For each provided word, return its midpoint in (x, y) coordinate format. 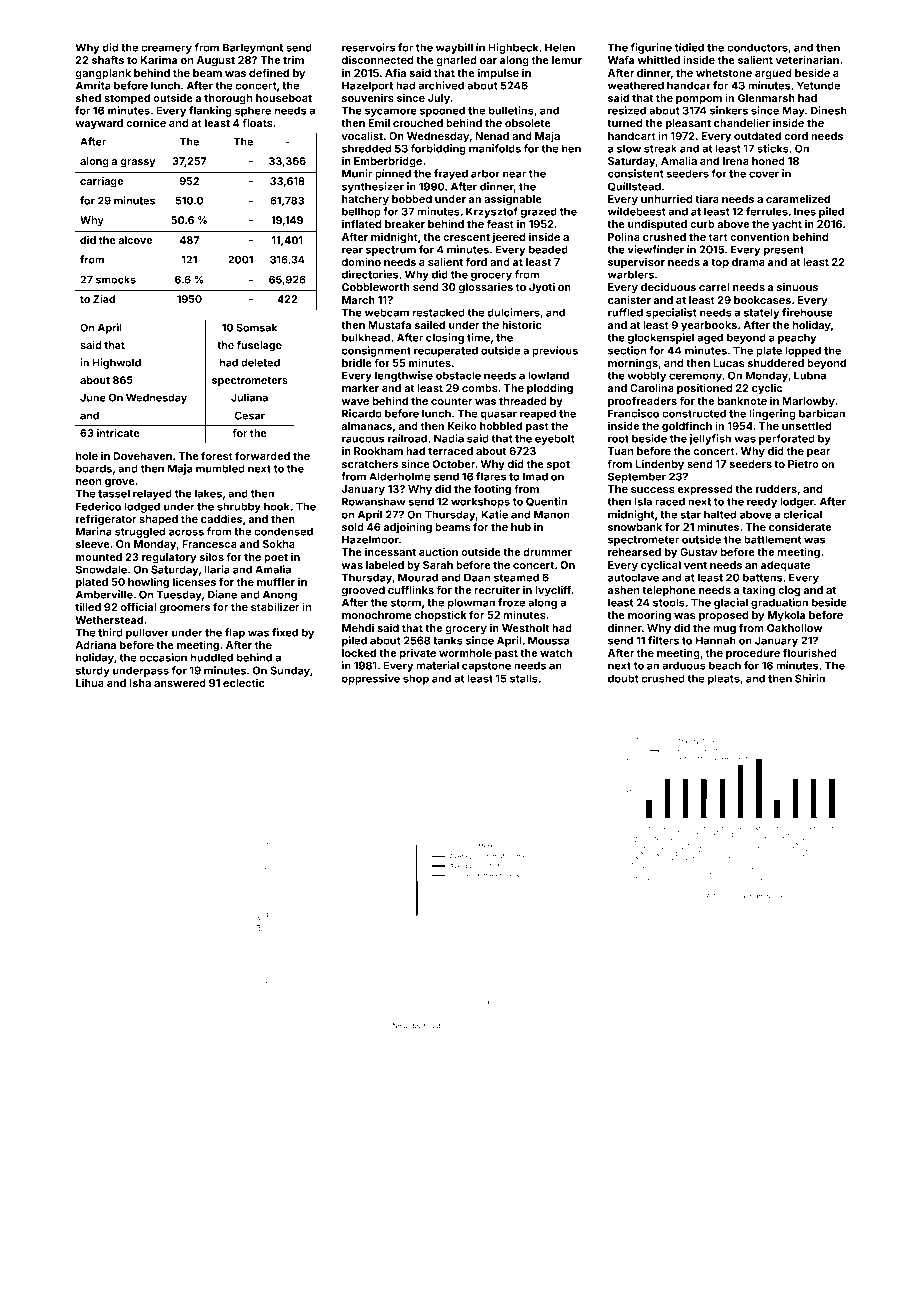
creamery (166, 49)
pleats (724, 679)
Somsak (256, 327)
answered (180, 683)
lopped (803, 351)
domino (361, 261)
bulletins (511, 110)
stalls (524, 678)
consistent (635, 173)
